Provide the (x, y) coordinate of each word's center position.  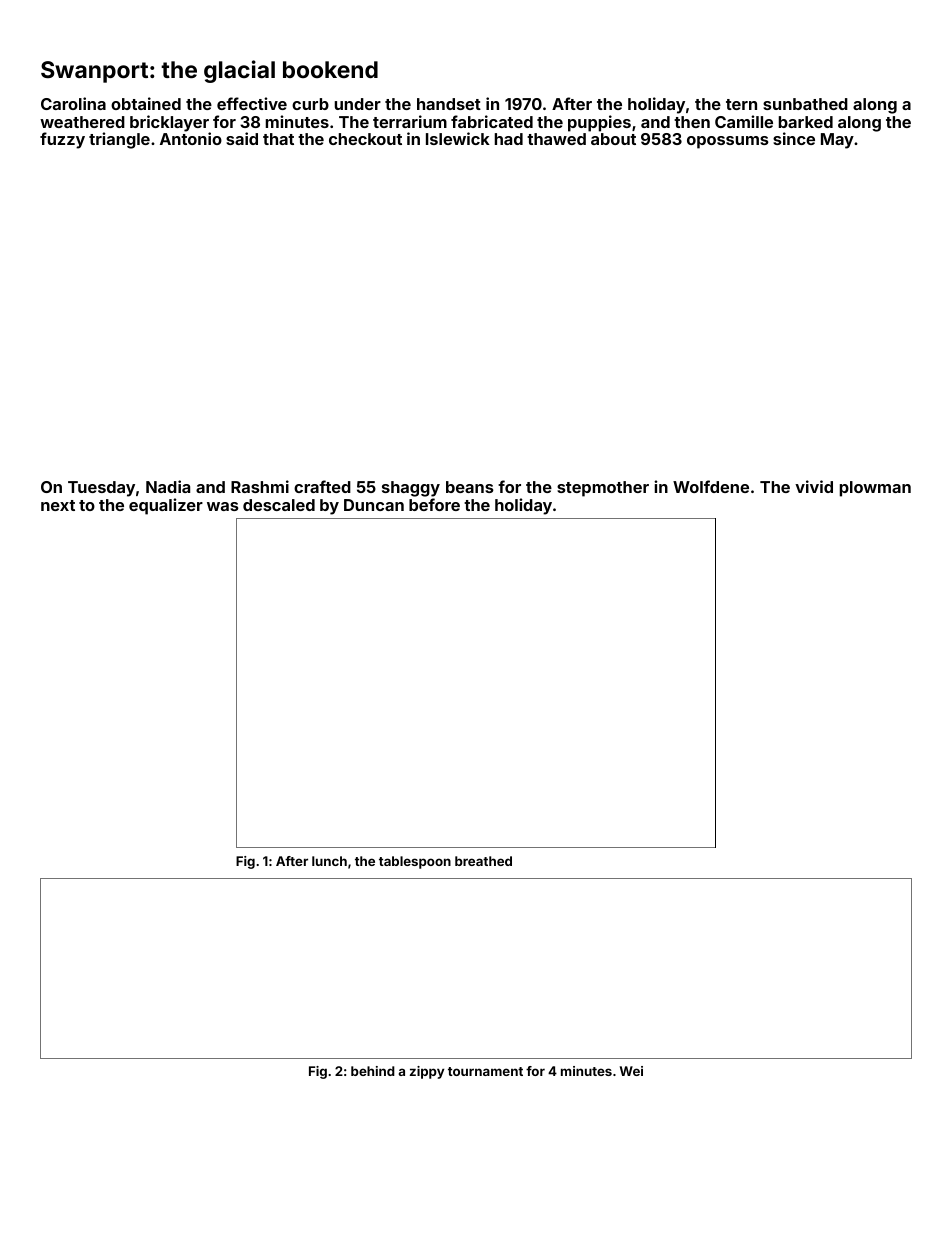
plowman (875, 489)
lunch (329, 861)
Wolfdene (711, 486)
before (434, 504)
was (223, 506)
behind (373, 1071)
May (837, 141)
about (613, 139)
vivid (814, 486)
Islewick (458, 138)
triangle (119, 140)
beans (470, 487)
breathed (483, 861)
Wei (631, 1071)
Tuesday (101, 489)
